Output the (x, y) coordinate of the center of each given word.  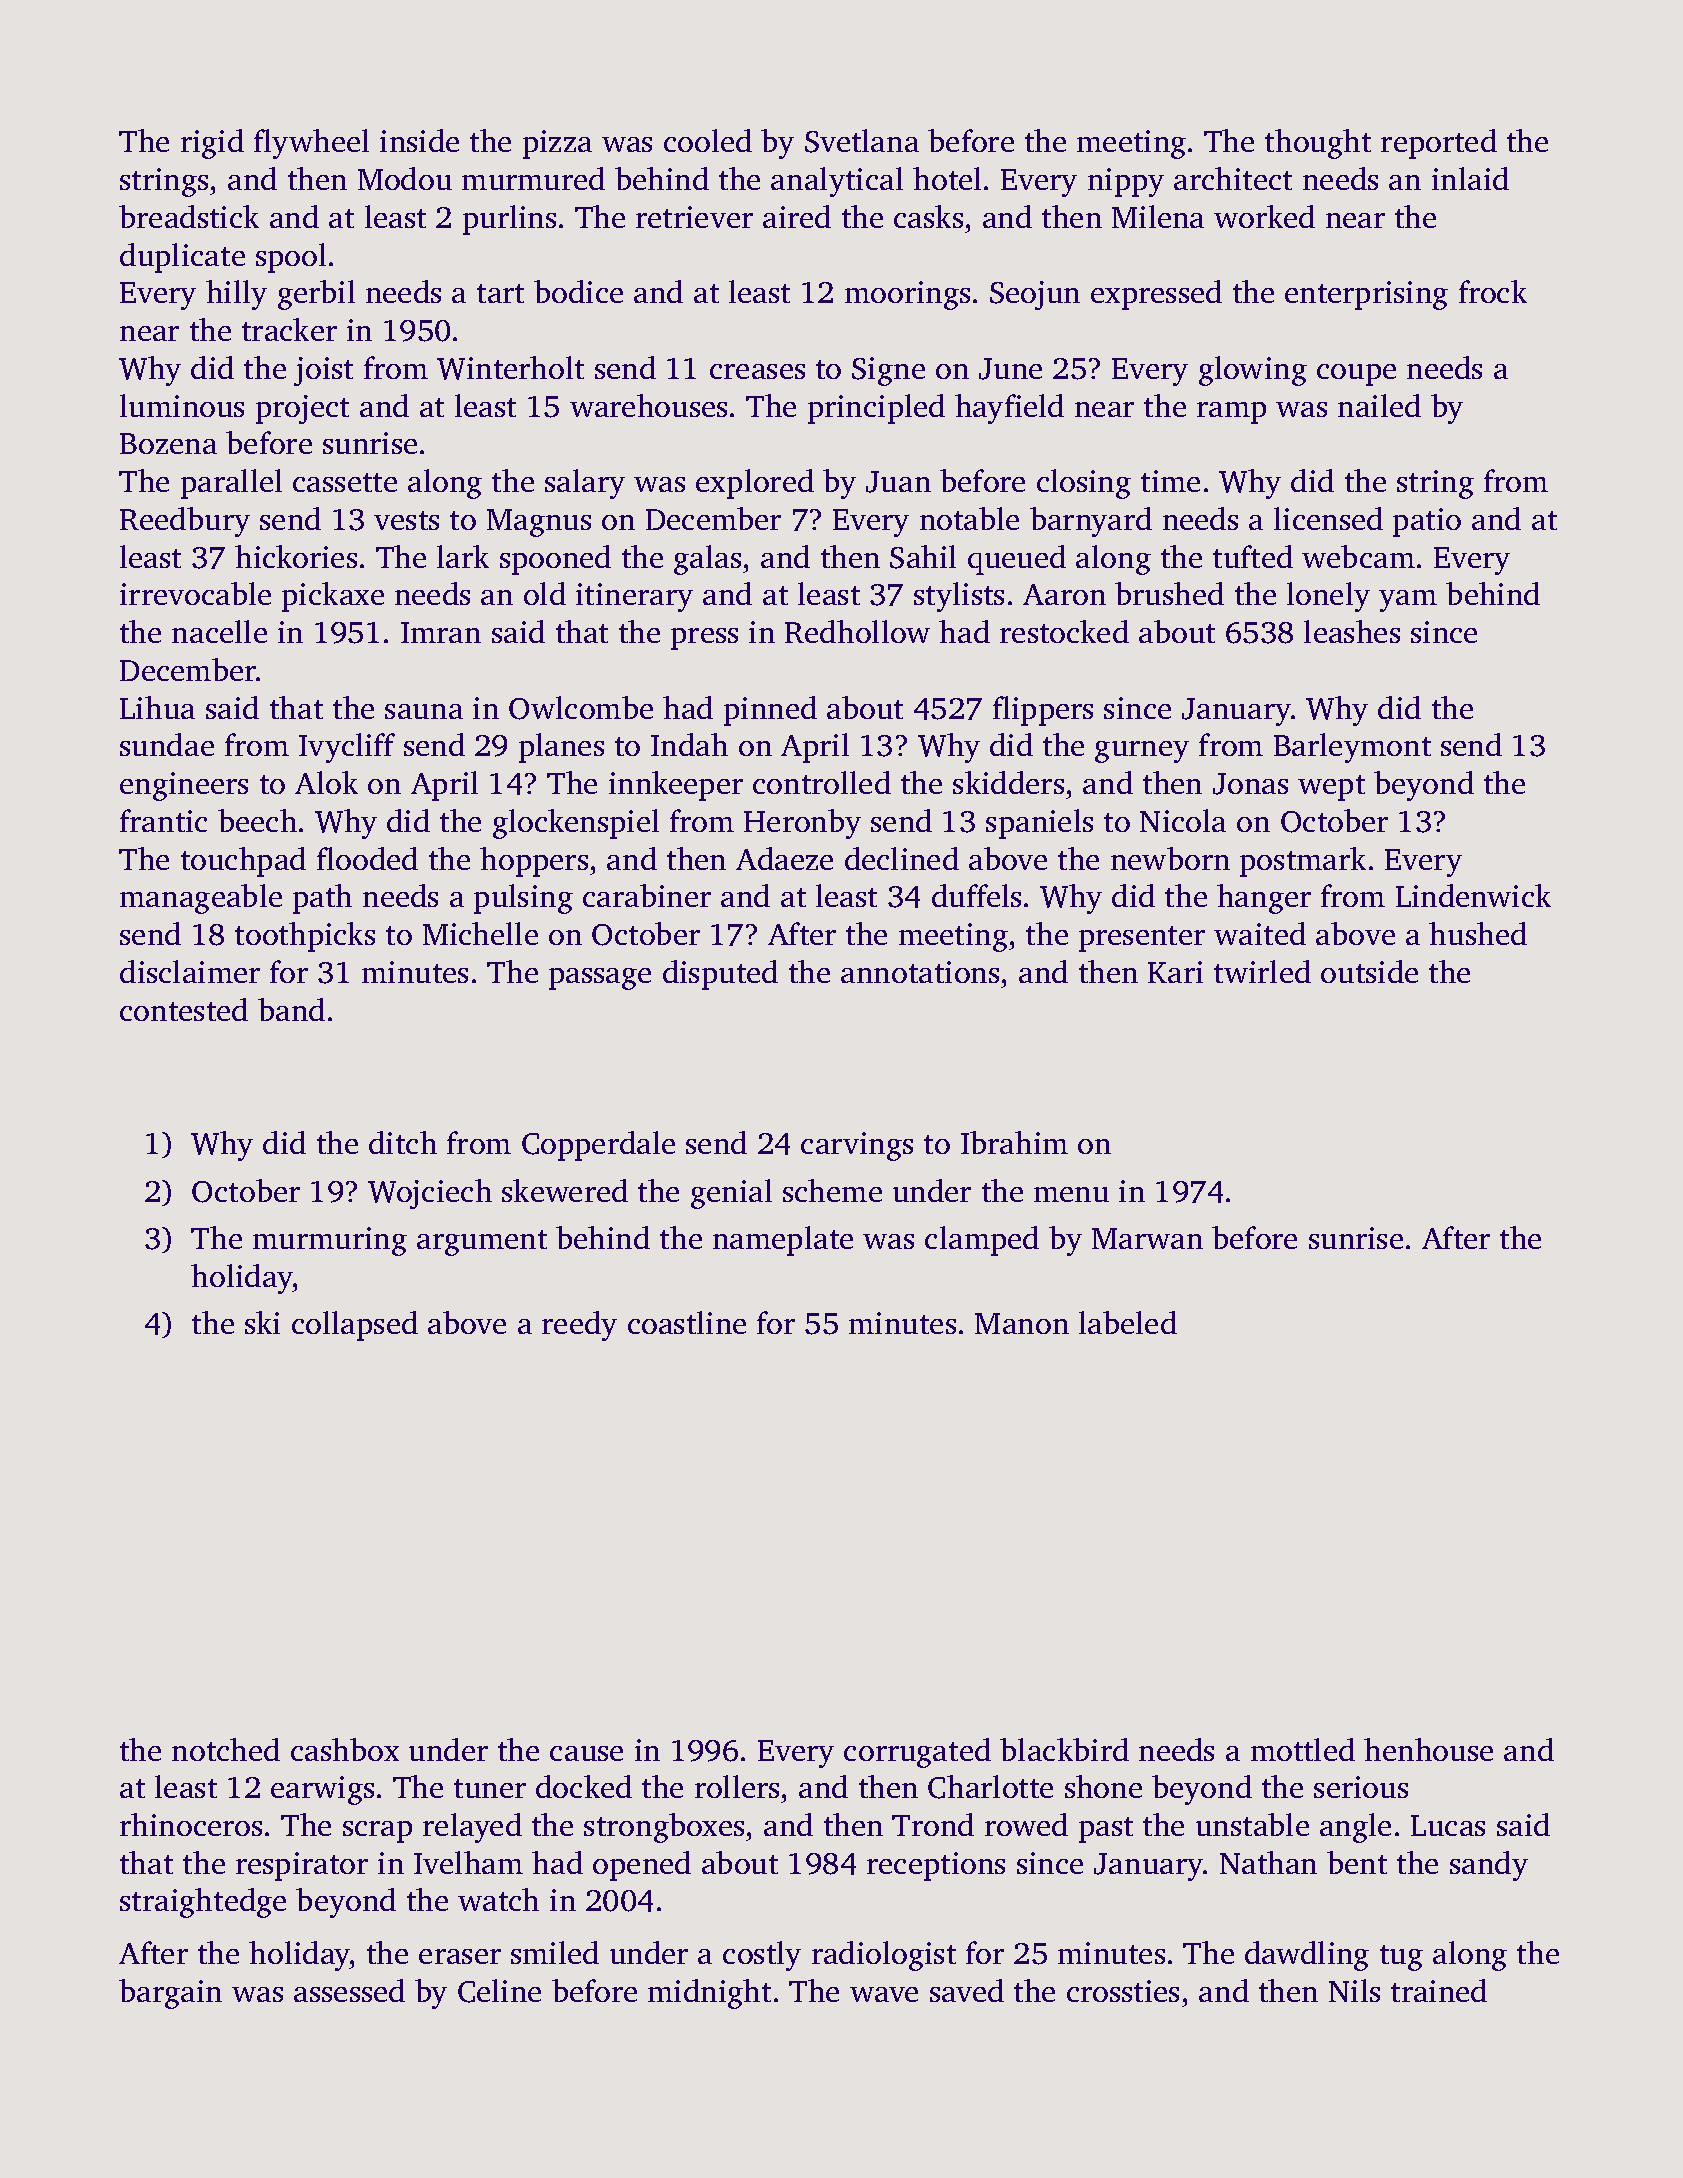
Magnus (539, 523)
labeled (1128, 1322)
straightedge (203, 1903)
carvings (857, 1146)
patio (1427, 522)
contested (184, 1009)
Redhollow (857, 631)
